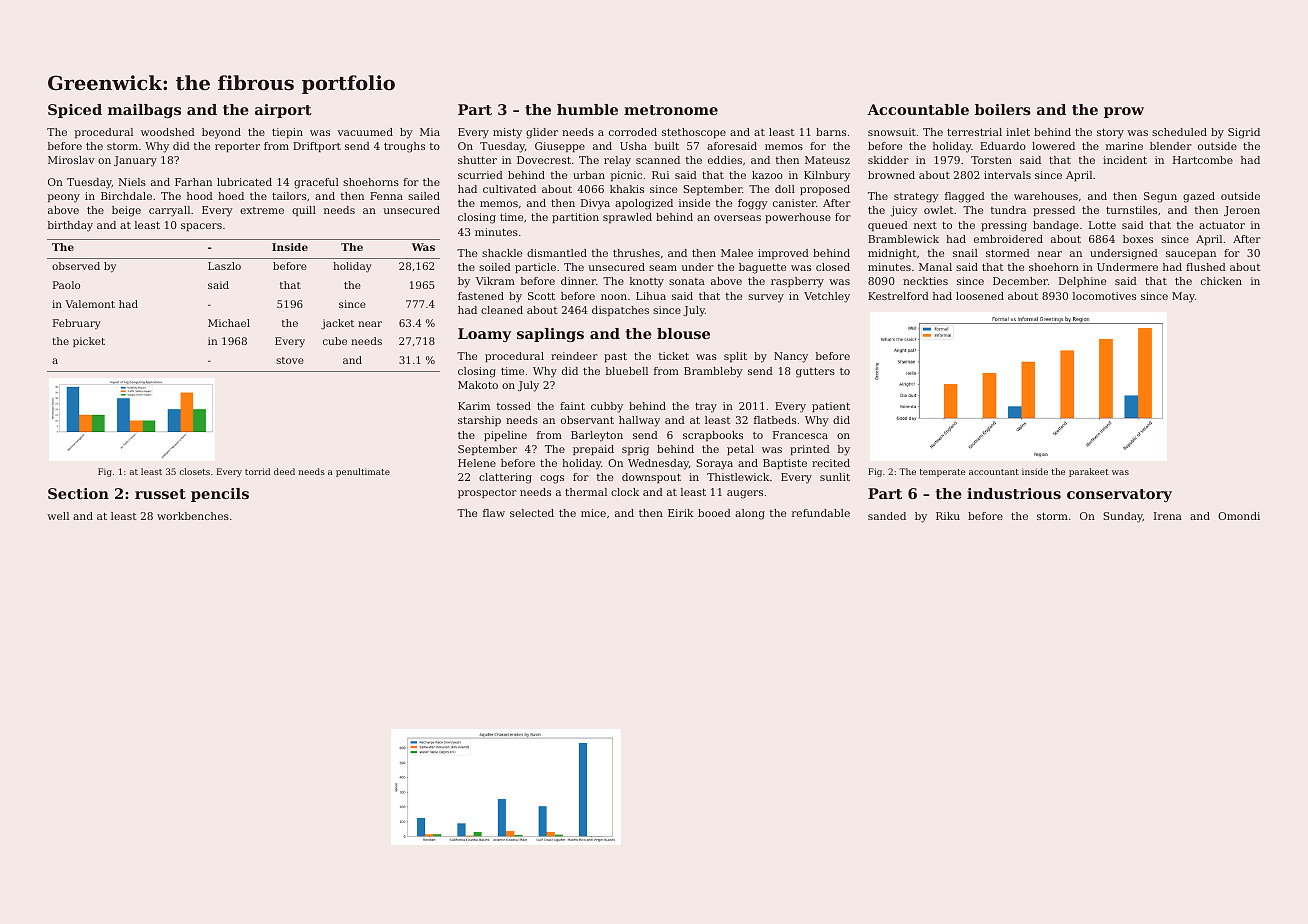 The width and height of the screenshot is (1308, 924). I want to click on locomotives, so click(1104, 296).
